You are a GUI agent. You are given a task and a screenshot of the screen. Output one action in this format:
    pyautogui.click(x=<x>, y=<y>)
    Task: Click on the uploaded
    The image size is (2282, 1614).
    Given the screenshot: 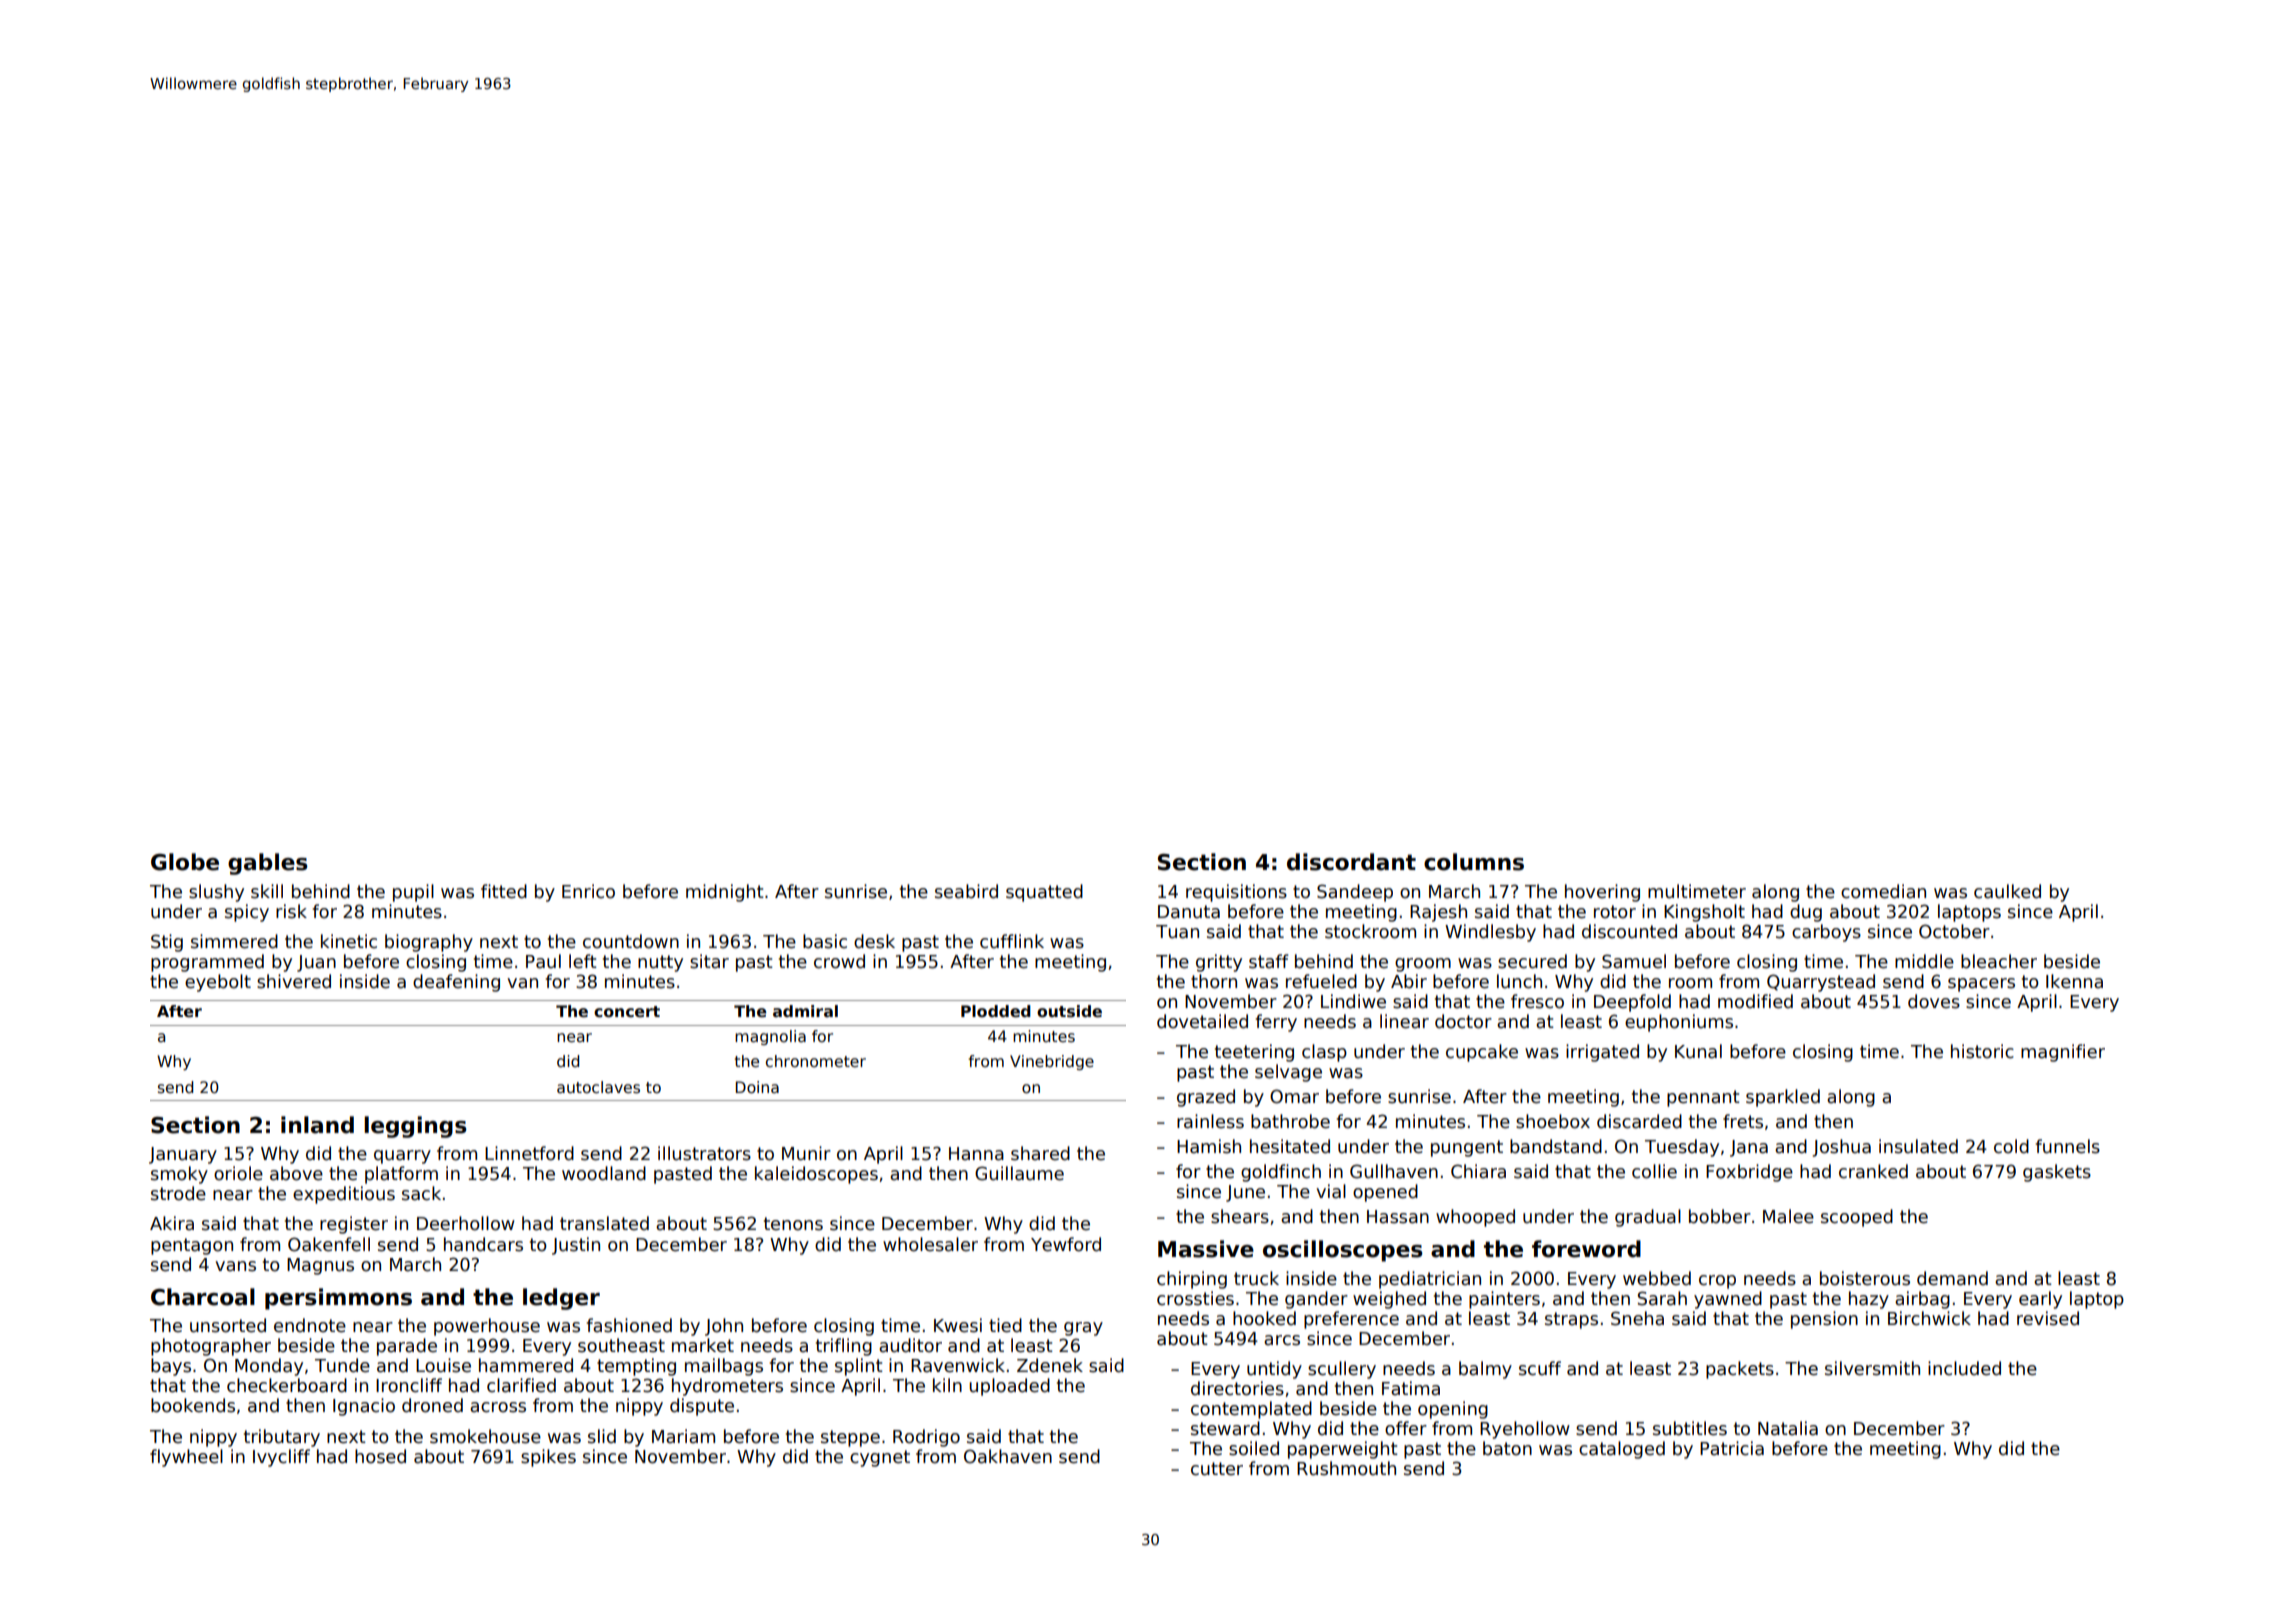 What is the action you would take?
    pyautogui.click(x=1009, y=1387)
